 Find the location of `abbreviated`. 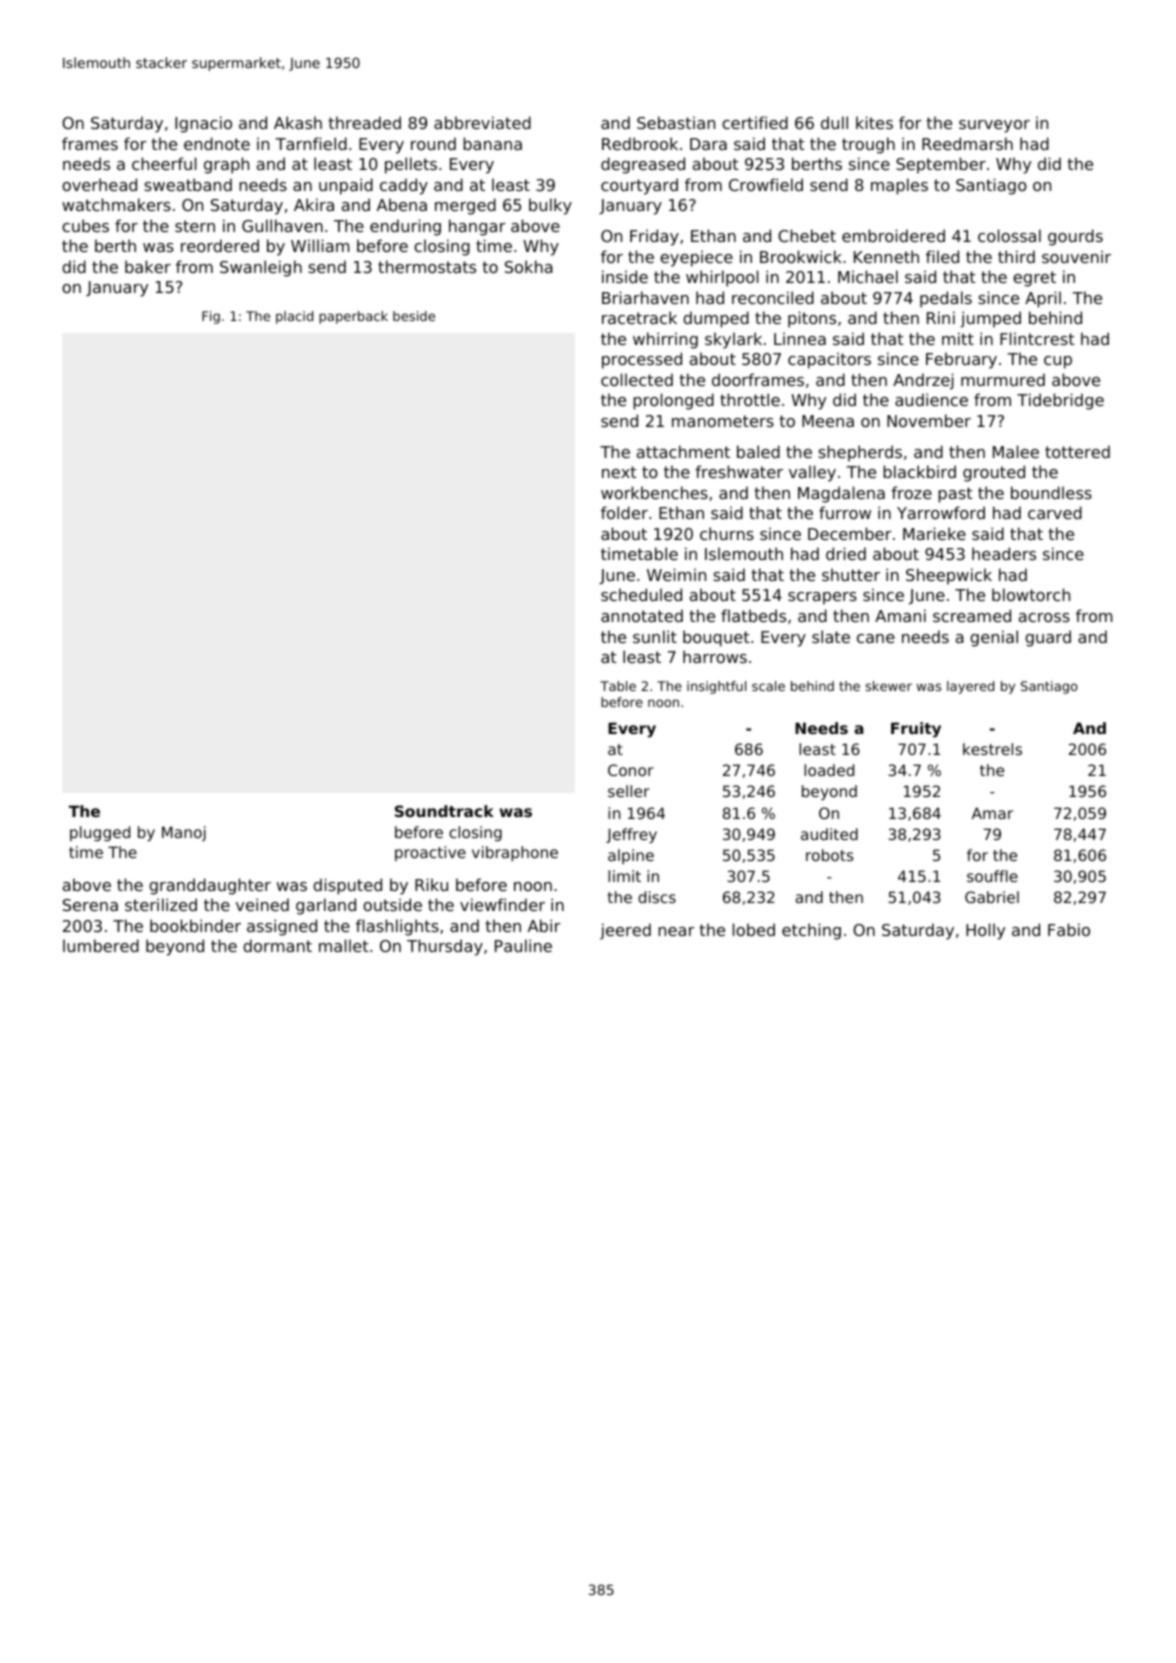

abbreviated is located at coordinates (482, 122).
